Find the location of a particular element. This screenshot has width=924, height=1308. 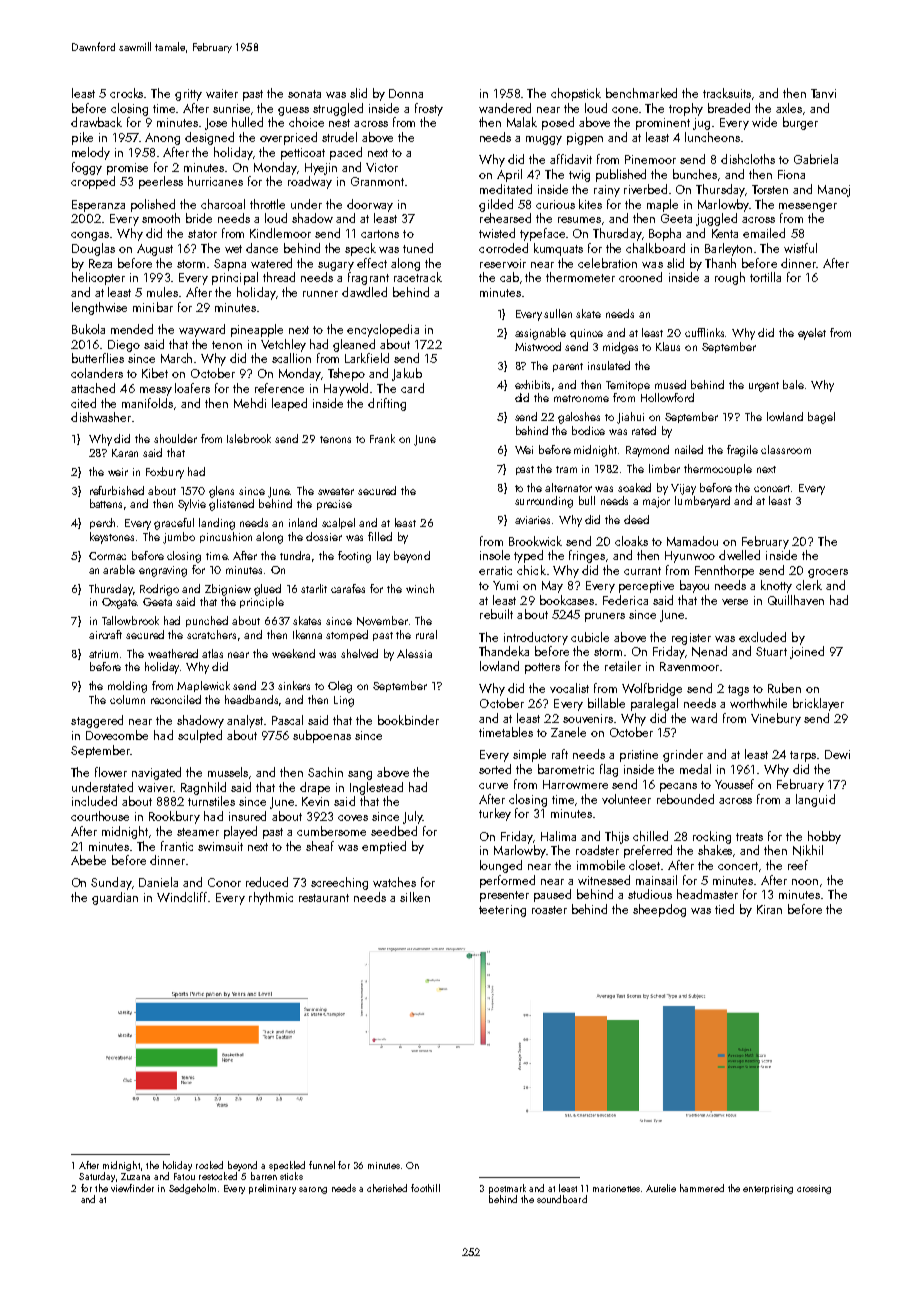

Frank is located at coordinates (382, 438).
